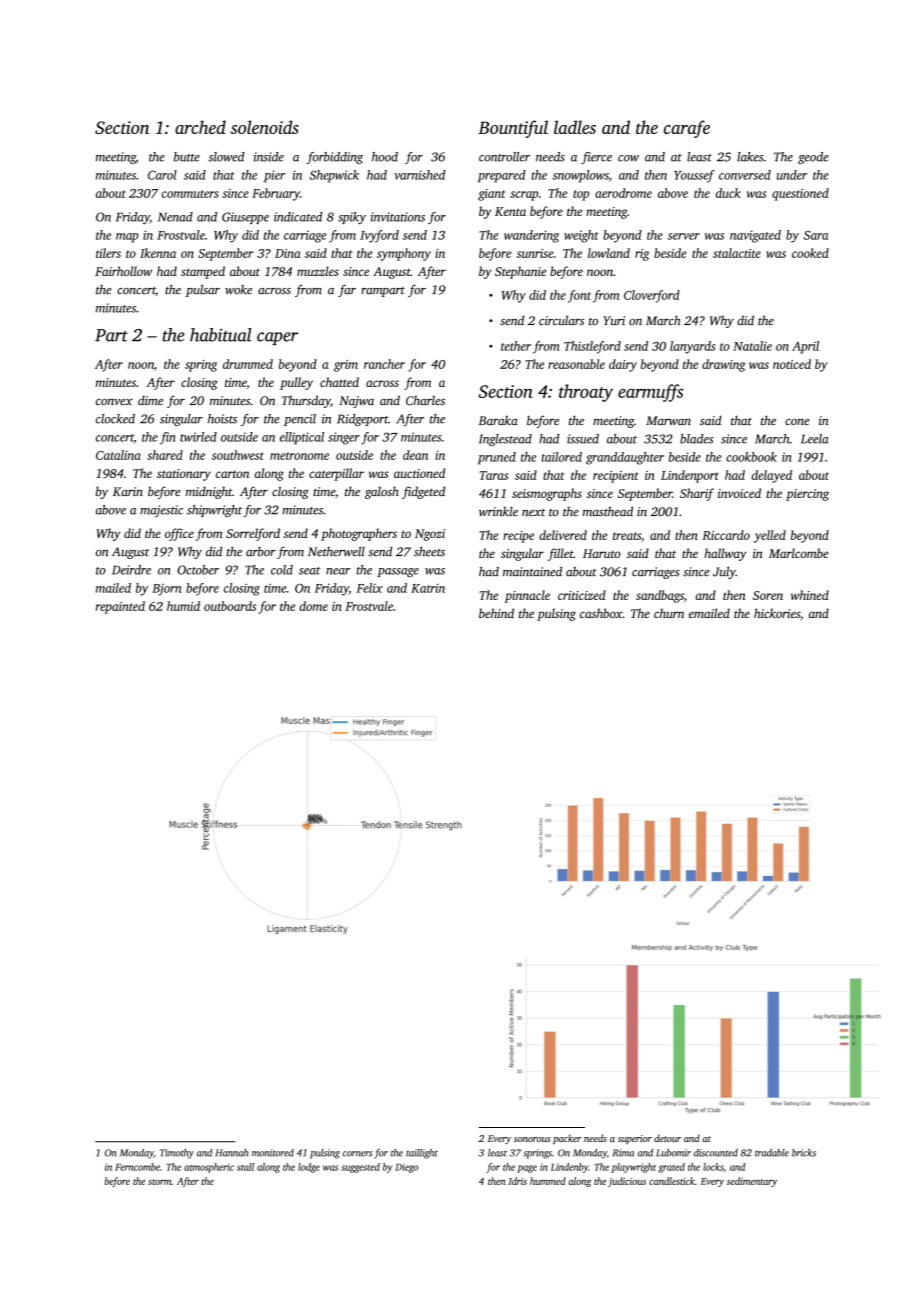 The width and height of the page is (924, 1308). Describe the element at coordinates (601, 613) in the page. I see `cashbox` at that location.
